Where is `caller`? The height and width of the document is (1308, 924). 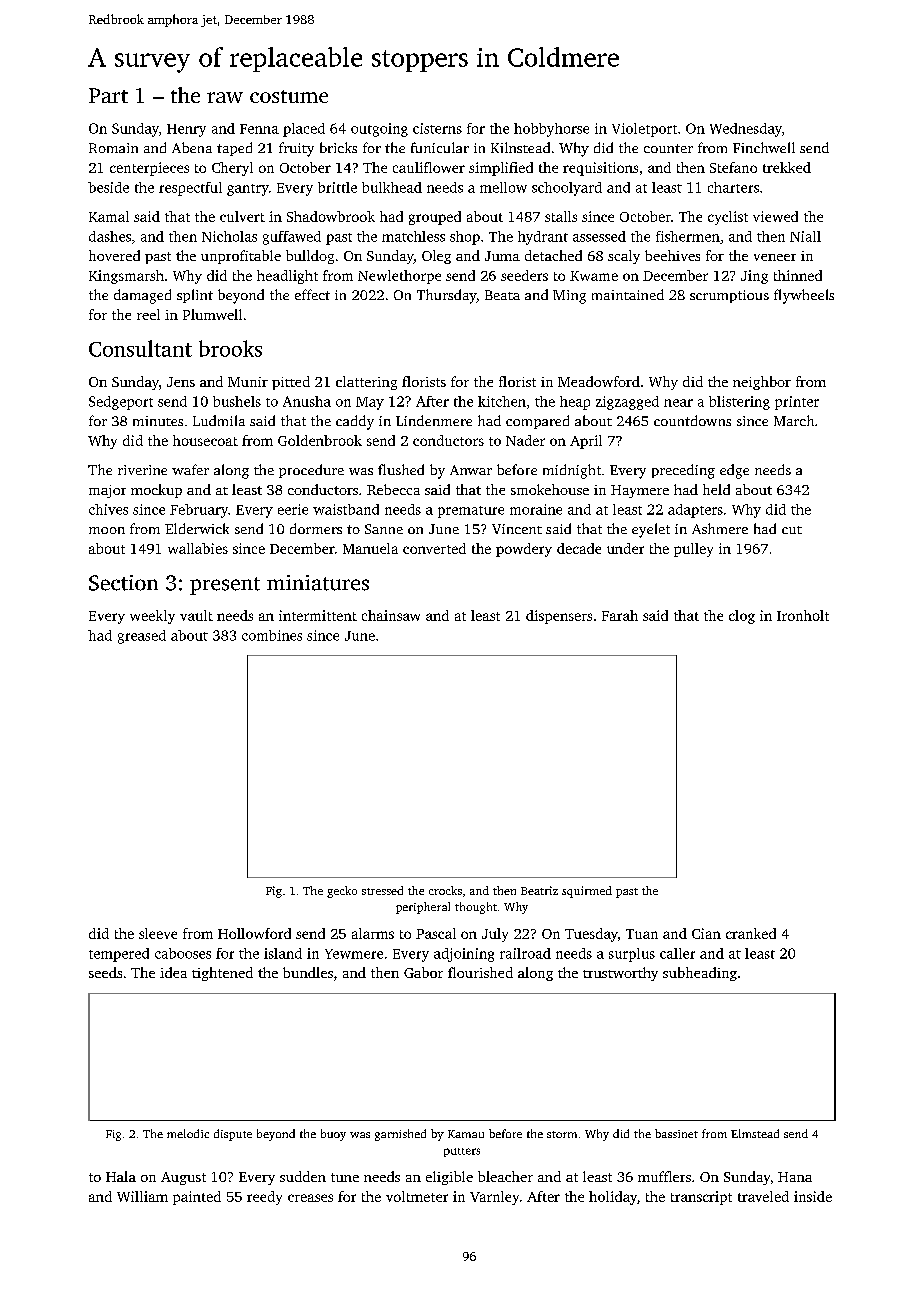
caller is located at coordinates (677, 953).
